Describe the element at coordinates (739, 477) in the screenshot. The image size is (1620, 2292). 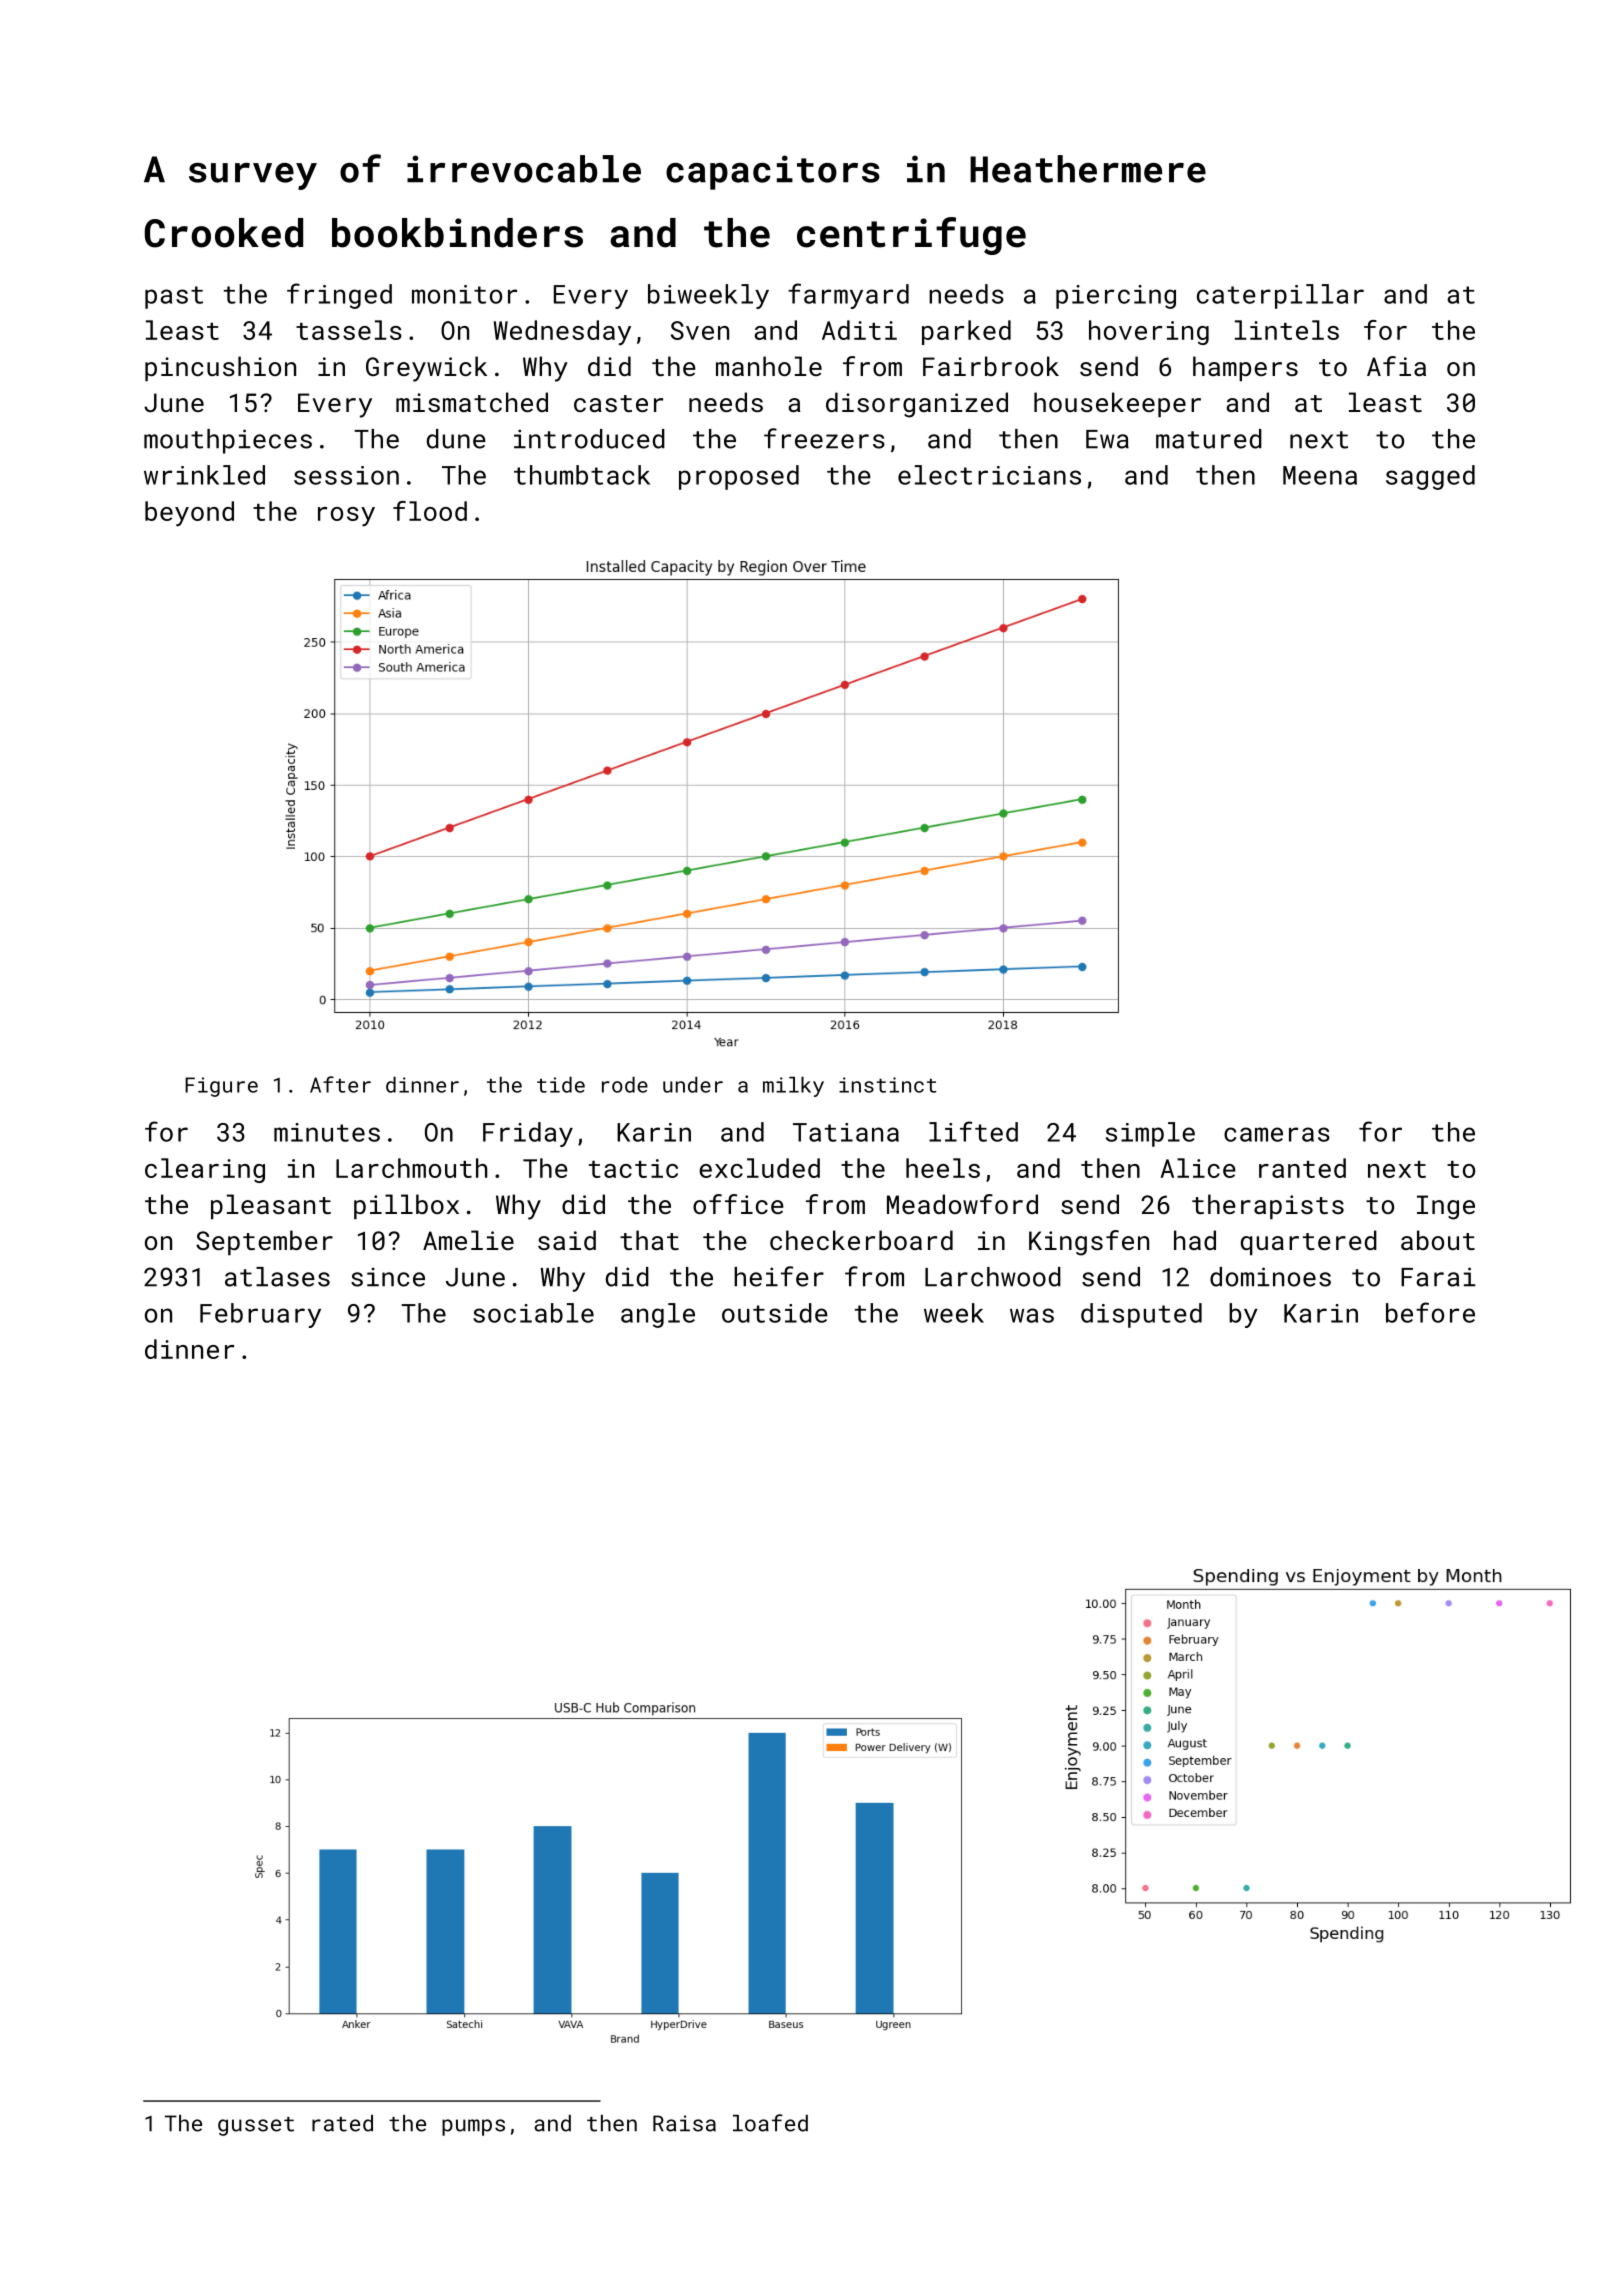
I see `proposed` at that location.
